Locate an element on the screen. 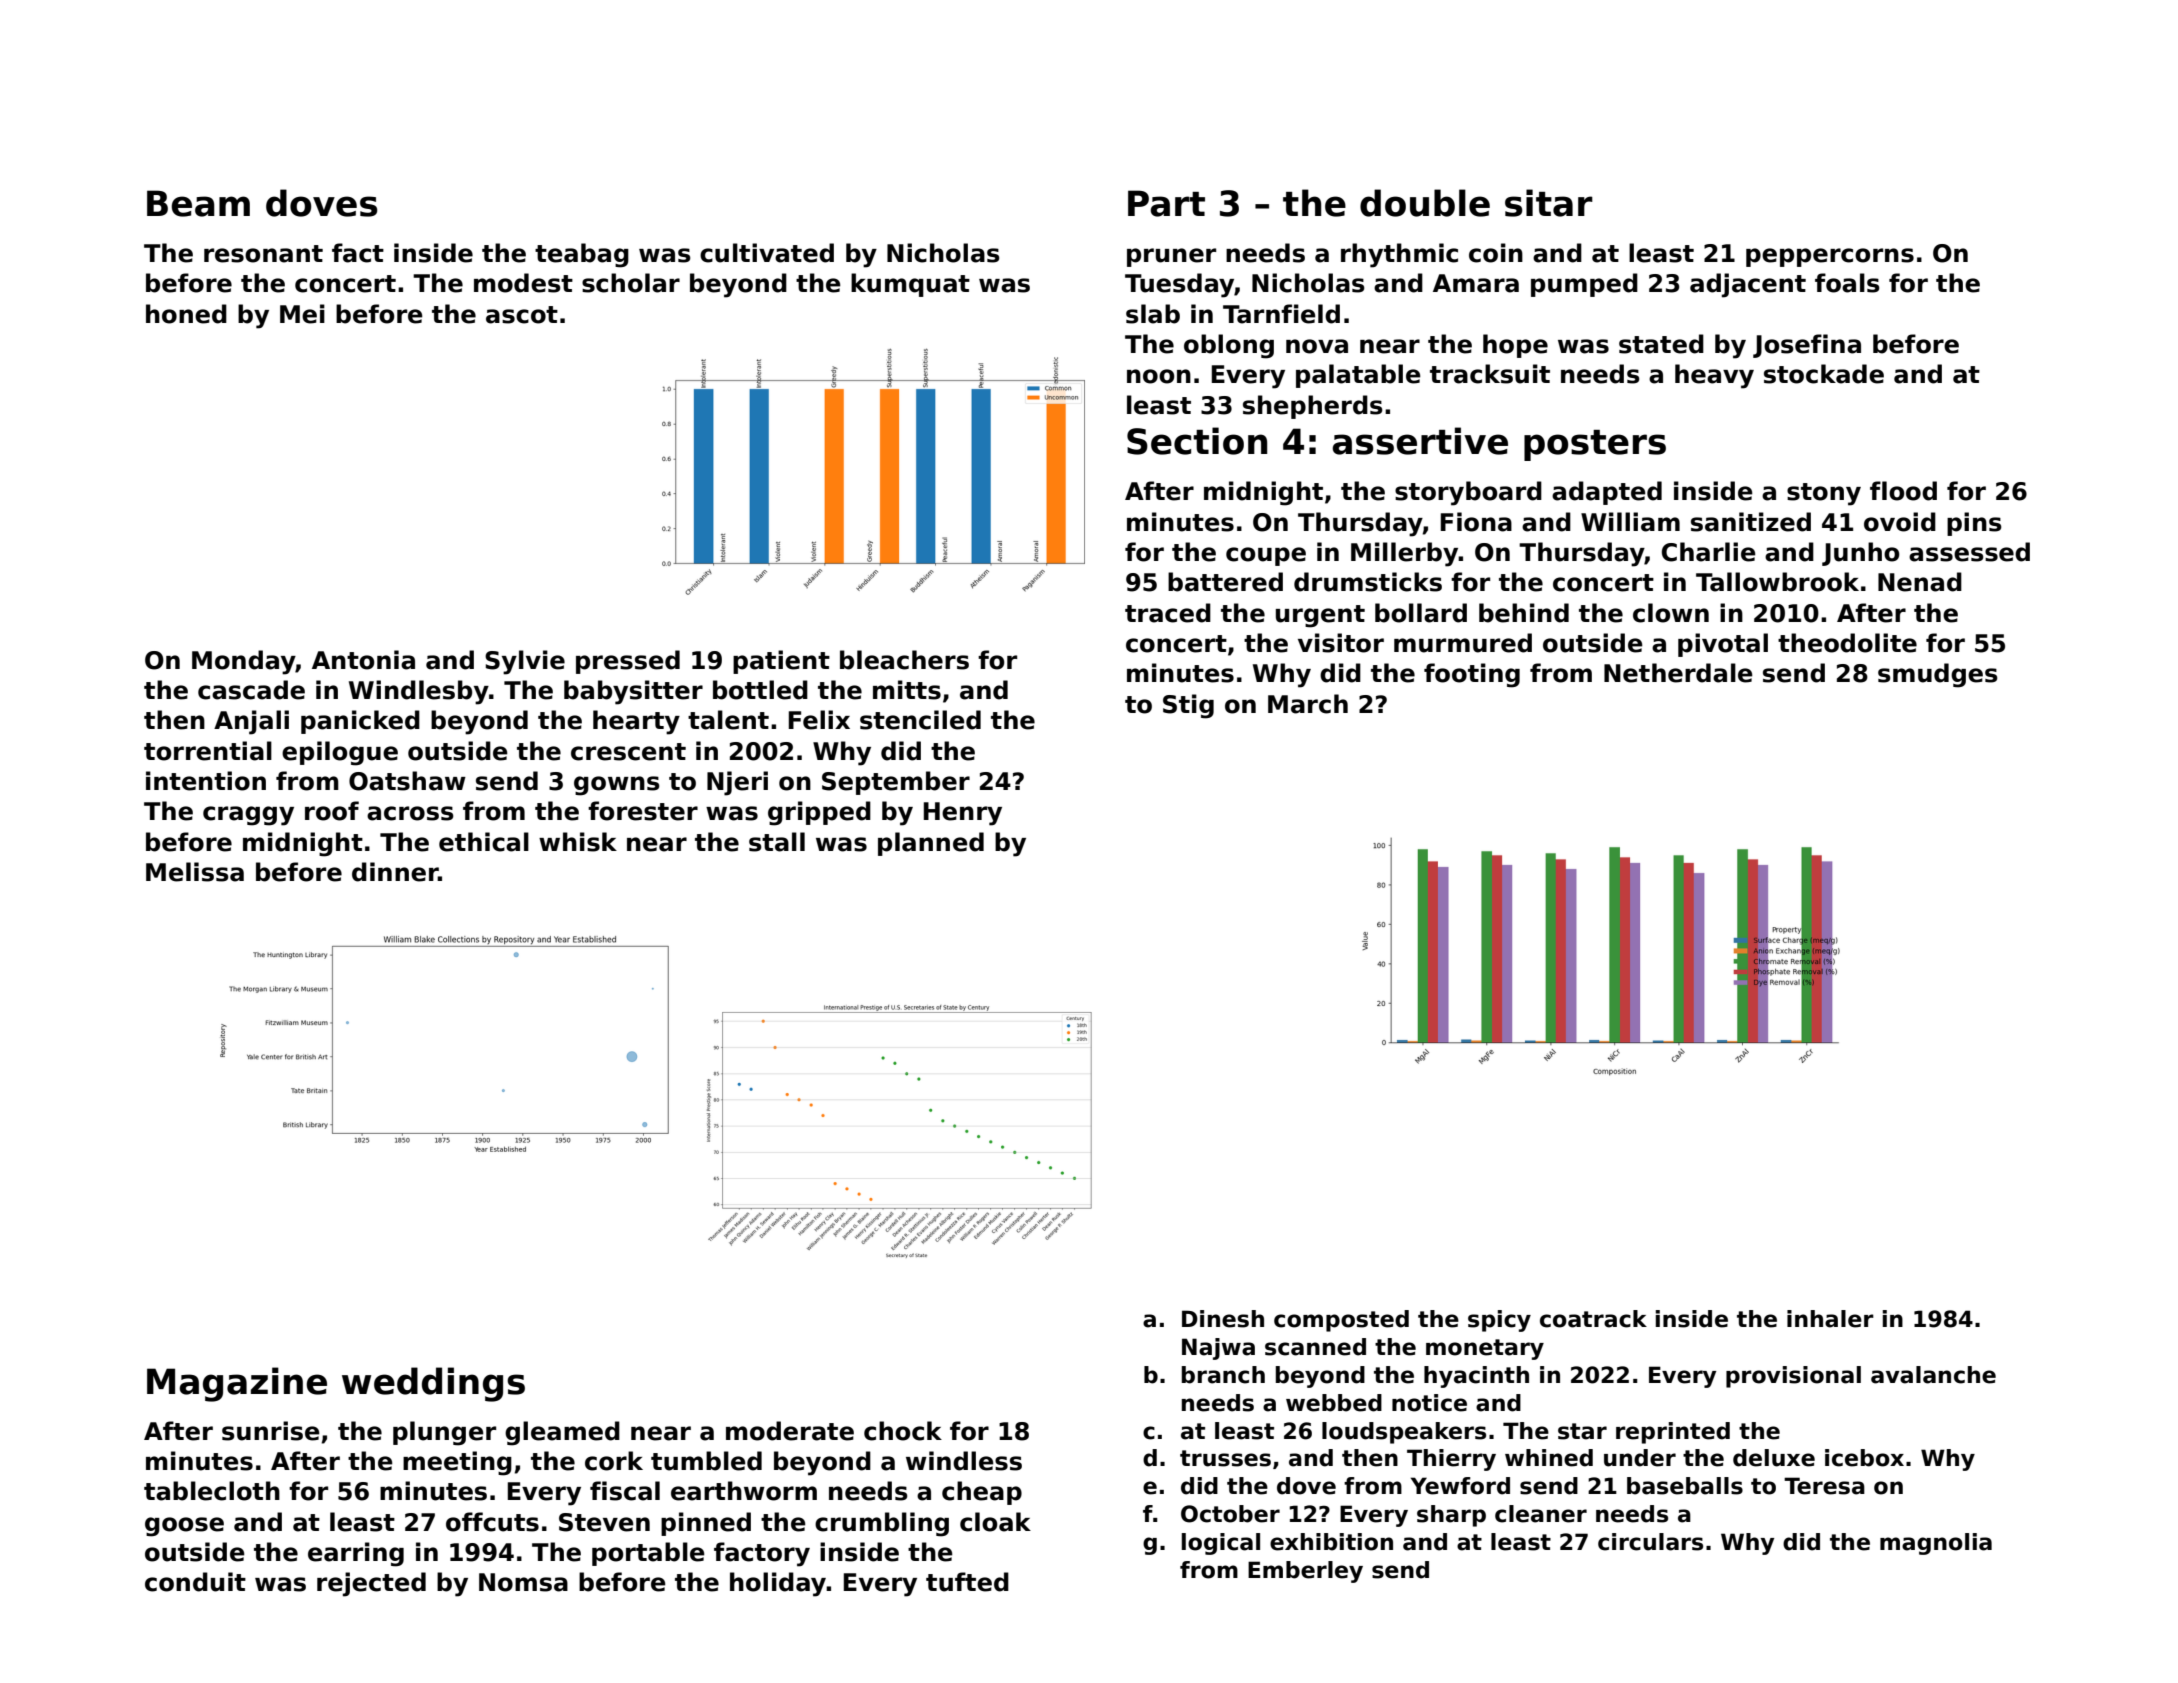 This screenshot has height=1683, width=2178. Dinesh is located at coordinates (1223, 1319).
